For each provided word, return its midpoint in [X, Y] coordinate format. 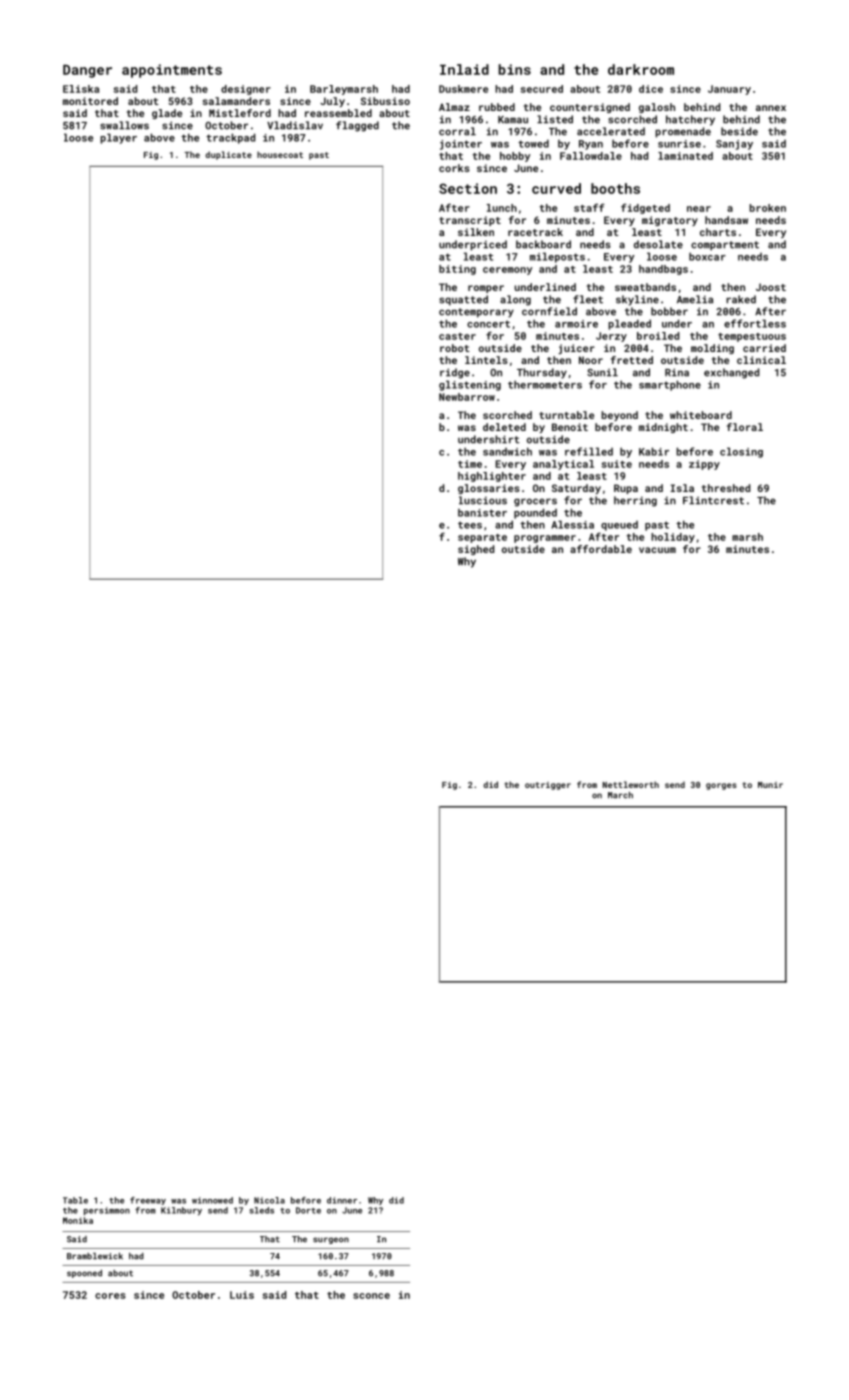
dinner [342, 1200]
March [620, 795]
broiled [658, 336]
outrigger [548, 786]
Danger [87, 71]
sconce [371, 1296]
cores [110, 1296]
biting [457, 270]
